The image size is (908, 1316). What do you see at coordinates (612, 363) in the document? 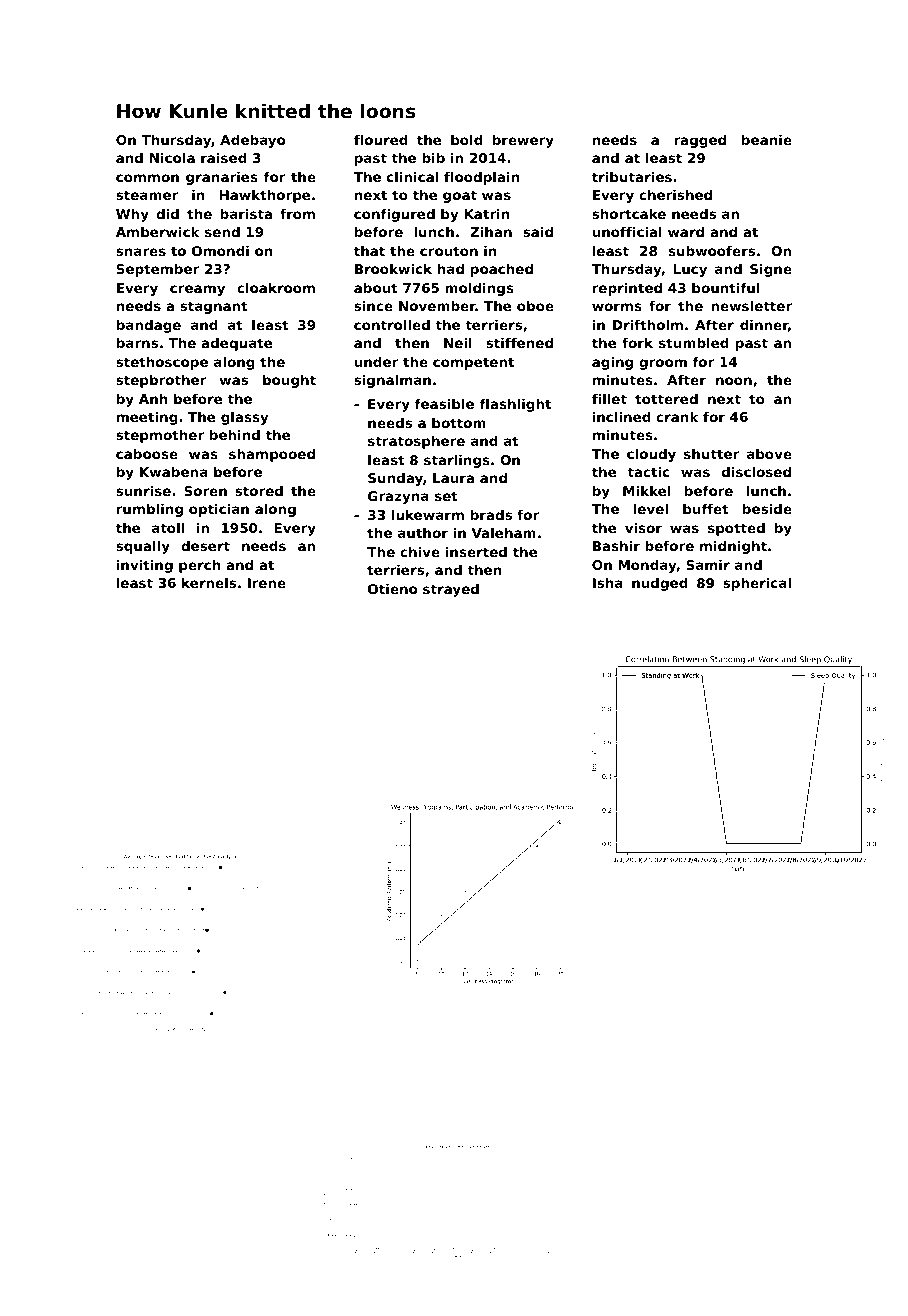
I see `aging` at bounding box center [612, 363].
